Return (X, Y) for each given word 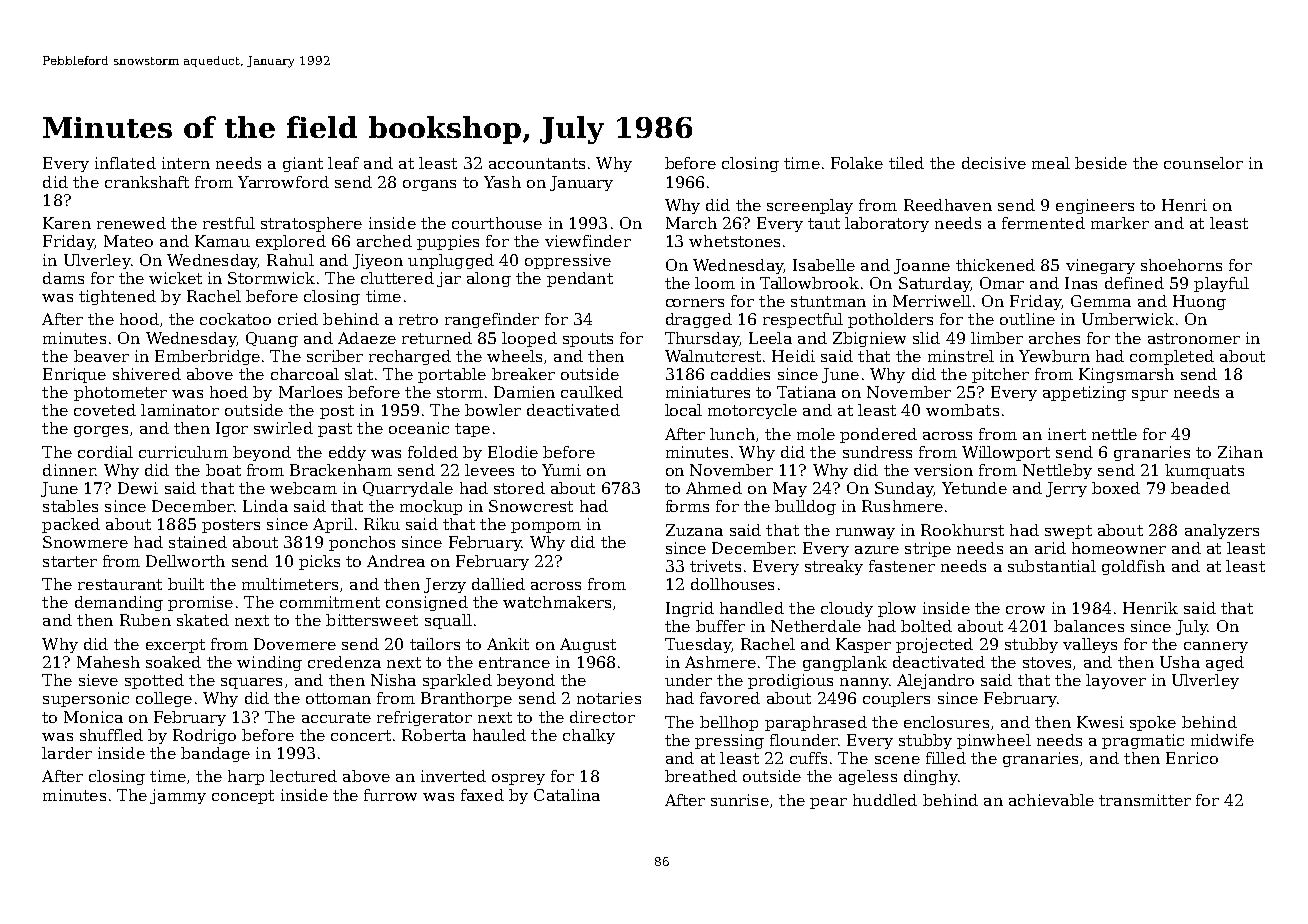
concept (243, 797)
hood (139, 319)
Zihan (1240, 452)
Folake (857, 163)
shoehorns (1181, 265)
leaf (343, 163)
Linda (265, 506)
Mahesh (108, 662)
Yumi (561, 470)
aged (1225, 663)
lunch (732, 434)
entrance (514, 662)
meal (1051, 163)
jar (449, 279)
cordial (105, 452)
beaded (1200, 488)
